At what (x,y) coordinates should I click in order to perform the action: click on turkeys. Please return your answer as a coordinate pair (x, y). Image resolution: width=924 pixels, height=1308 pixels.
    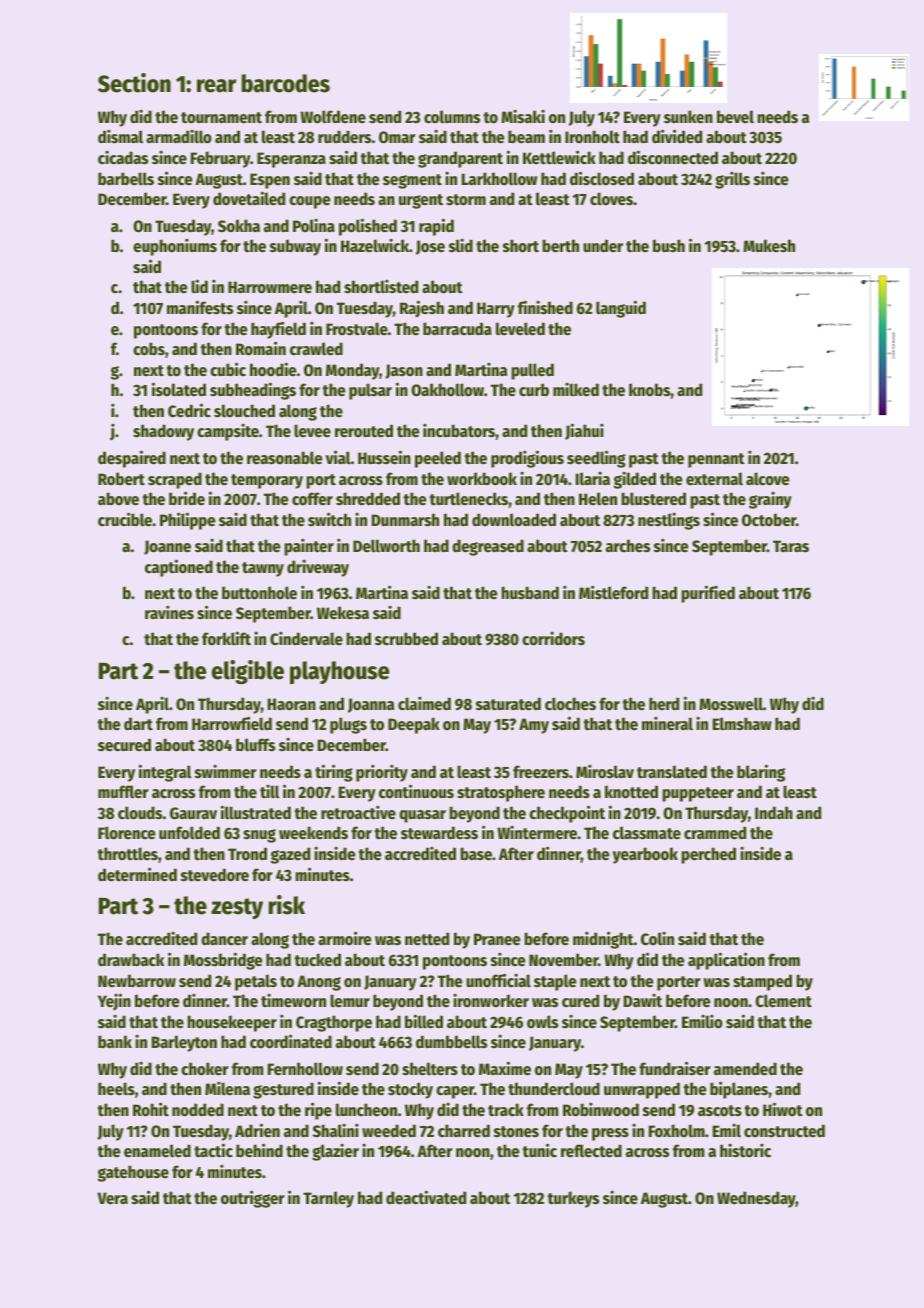
    Looking at the image, I should click on (573, 1199).
